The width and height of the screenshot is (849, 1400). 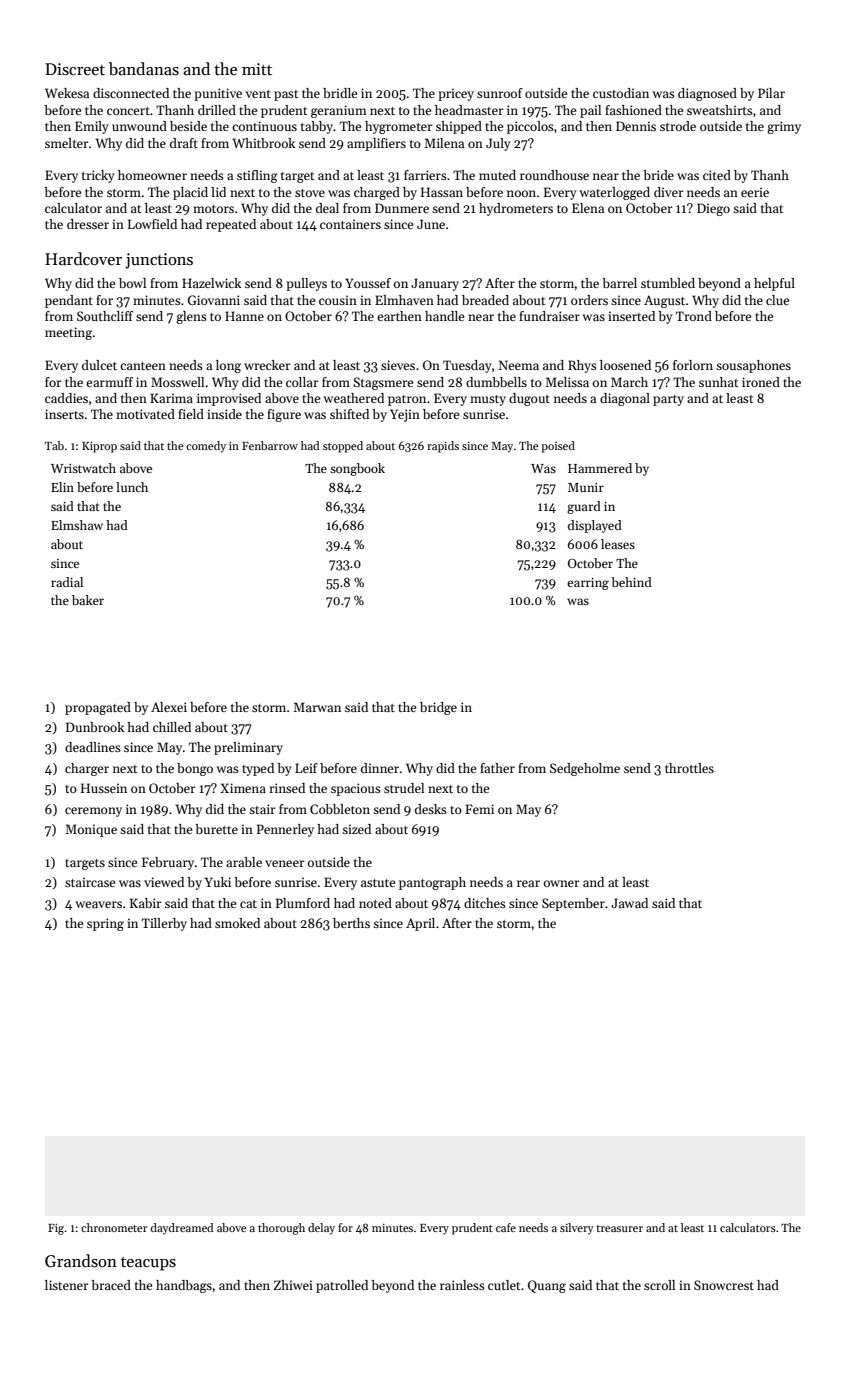 I want to click on lunch, so click(x=132, y=487).
